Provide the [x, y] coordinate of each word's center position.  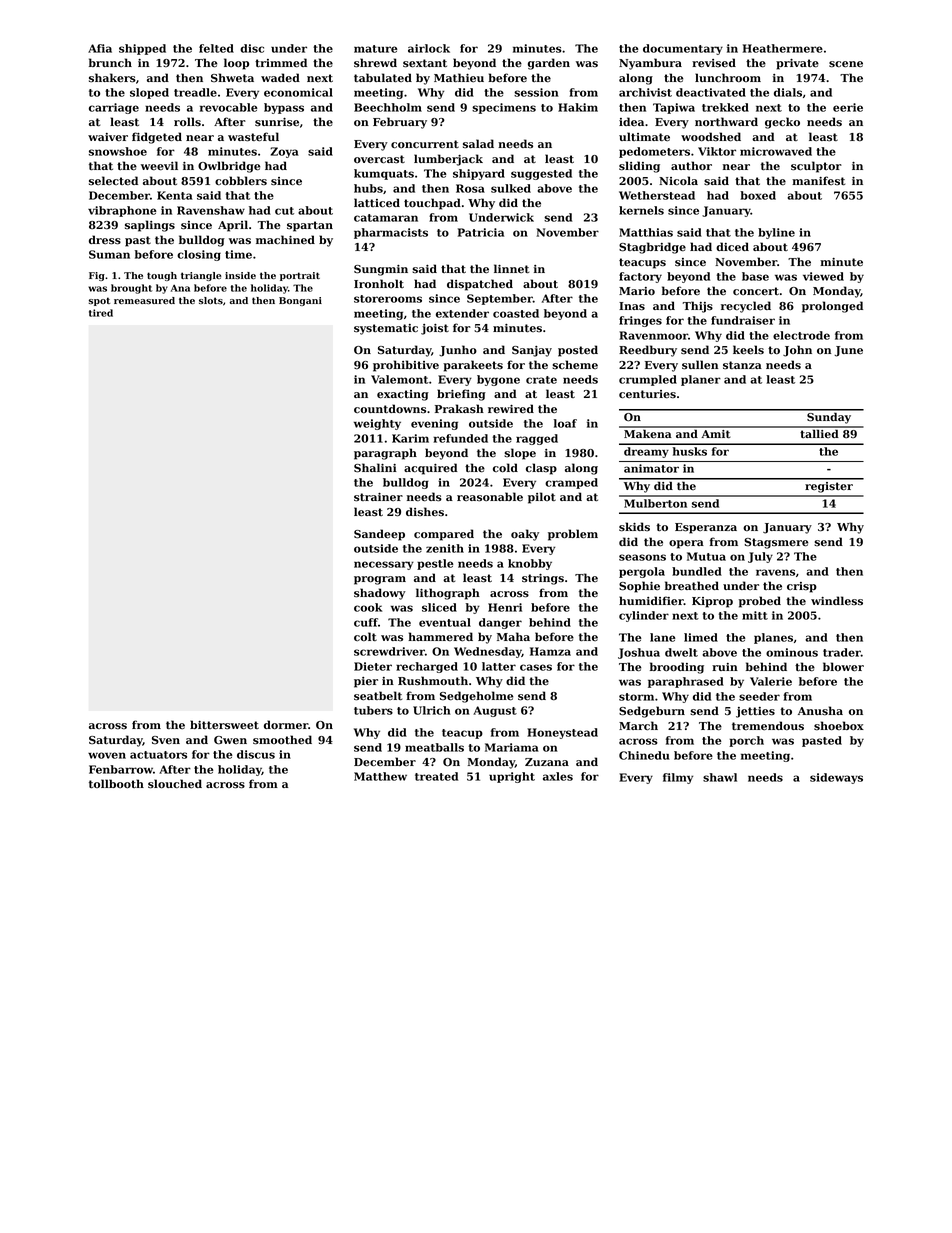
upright [512, 777]
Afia [100, 48]
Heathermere [783, 48]
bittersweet [224, 725]
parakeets [473, 366]
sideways [836, 778]
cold [505, 468]
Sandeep [379, 535]
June [849, 351]
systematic [386, 329]
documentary [683, 49]
